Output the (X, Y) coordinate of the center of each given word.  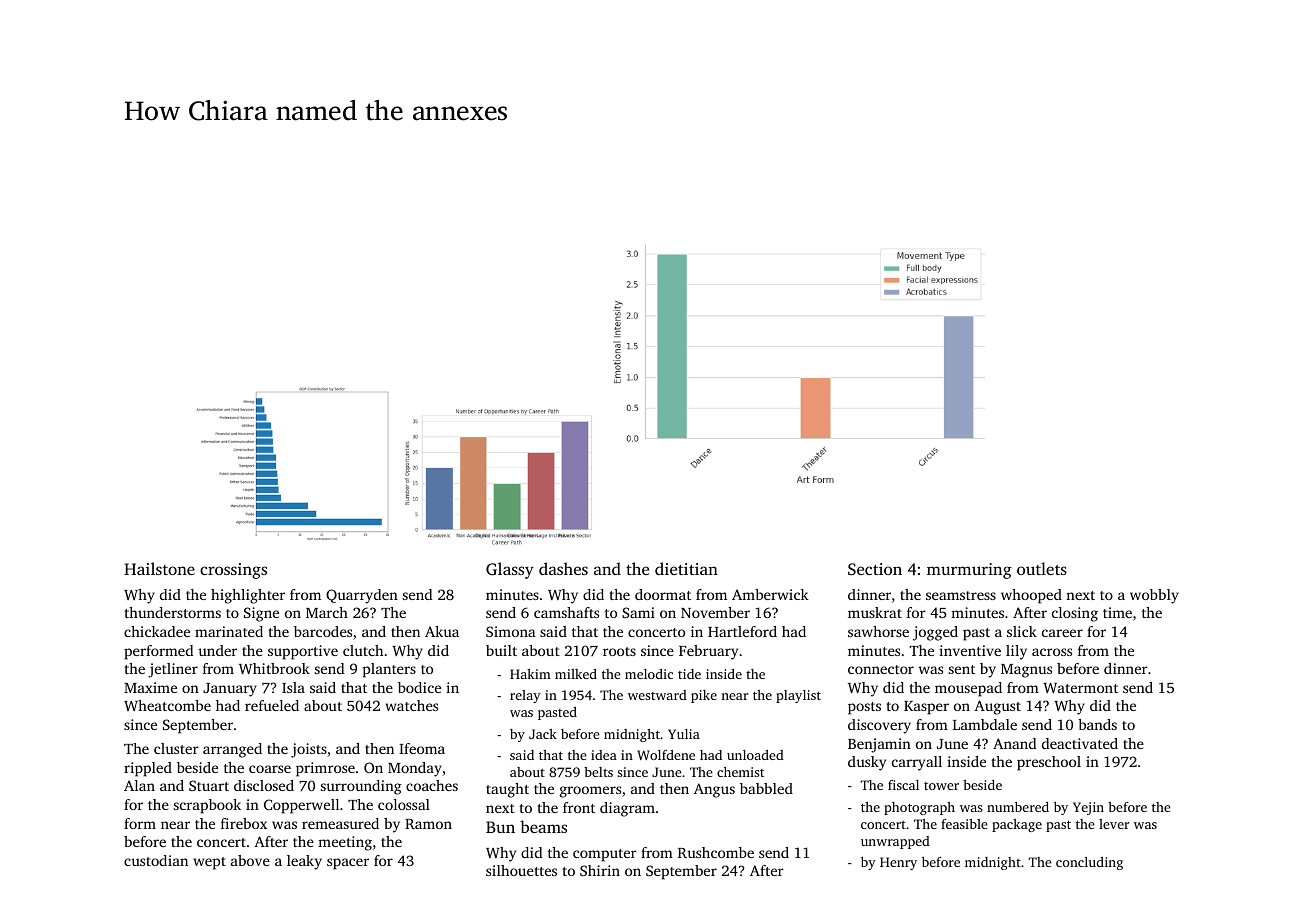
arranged (232, 750)
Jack (543, 734)
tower (941, 786)
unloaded (755, 755)
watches (411, 705)
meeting (345, 843)
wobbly (1154, 596)
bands (1097, 724)
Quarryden (362, 596)
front (579, 807)
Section (875, 569)
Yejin (1088, 808)
